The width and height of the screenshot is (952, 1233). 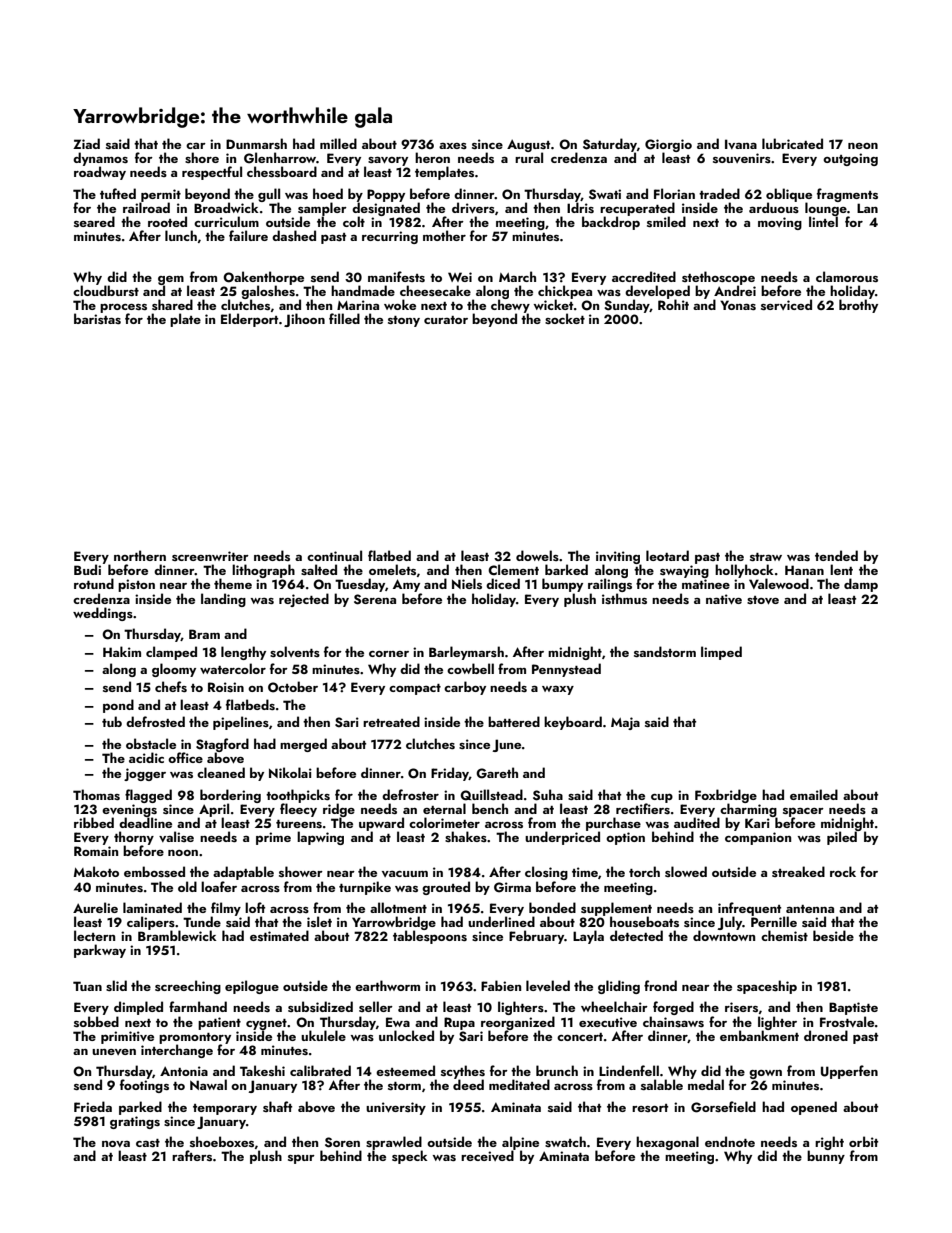 I want to click on designated, so click(x=386, y=209).
